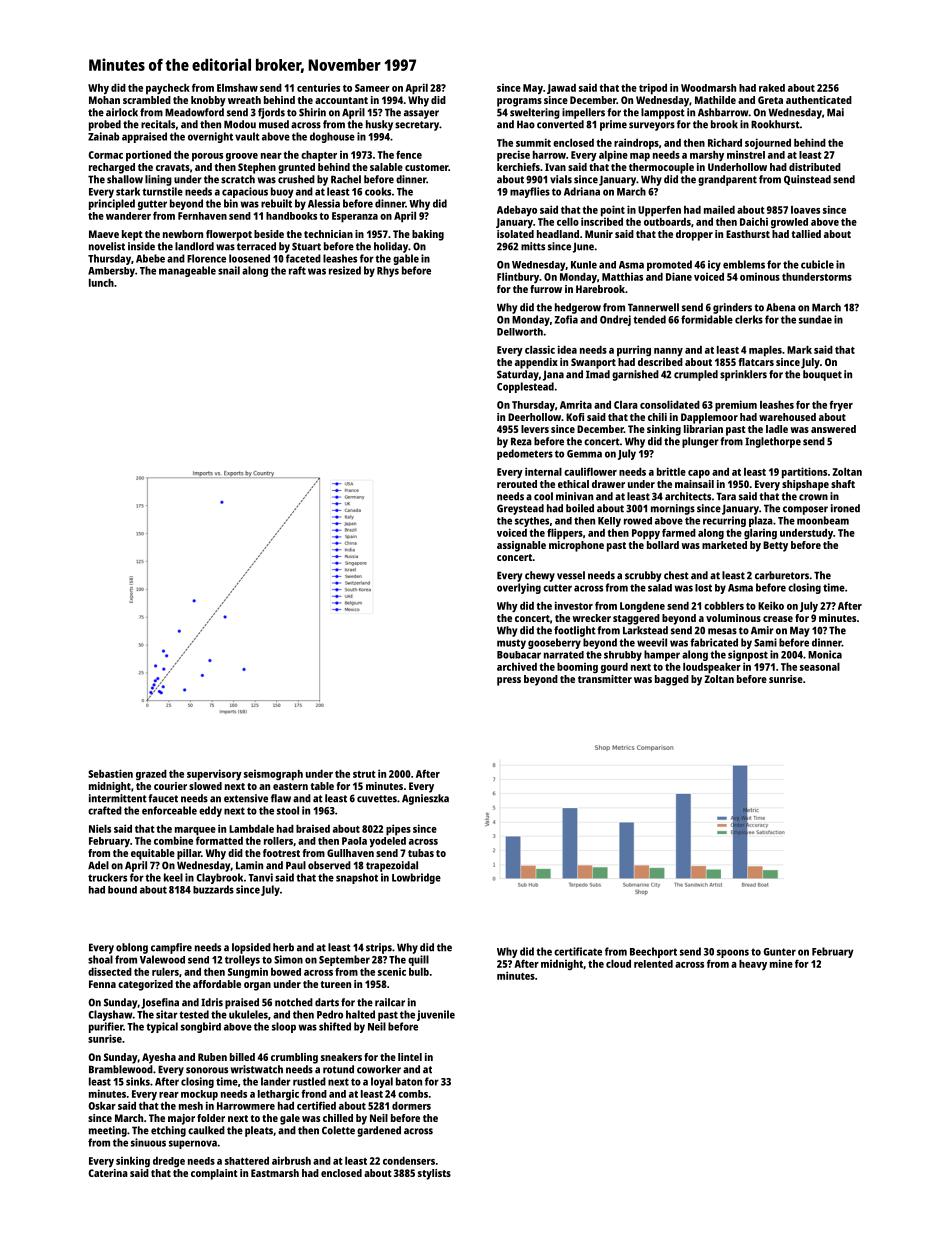 The image size is (952, 1233). I want to click on Gunter, so click(779, 952).
